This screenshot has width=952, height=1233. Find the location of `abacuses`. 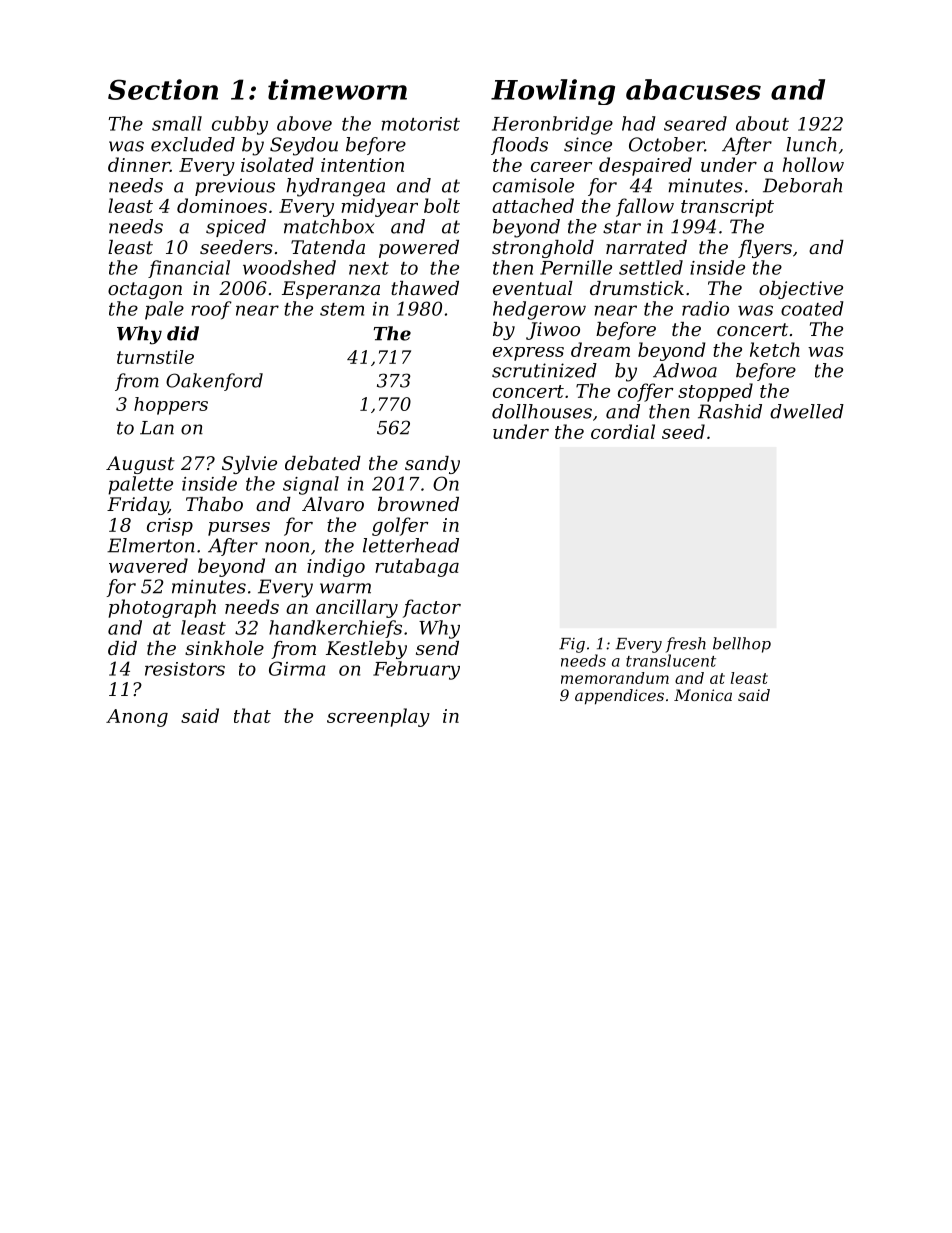

abacuses is located at coordinates (693, 89).
